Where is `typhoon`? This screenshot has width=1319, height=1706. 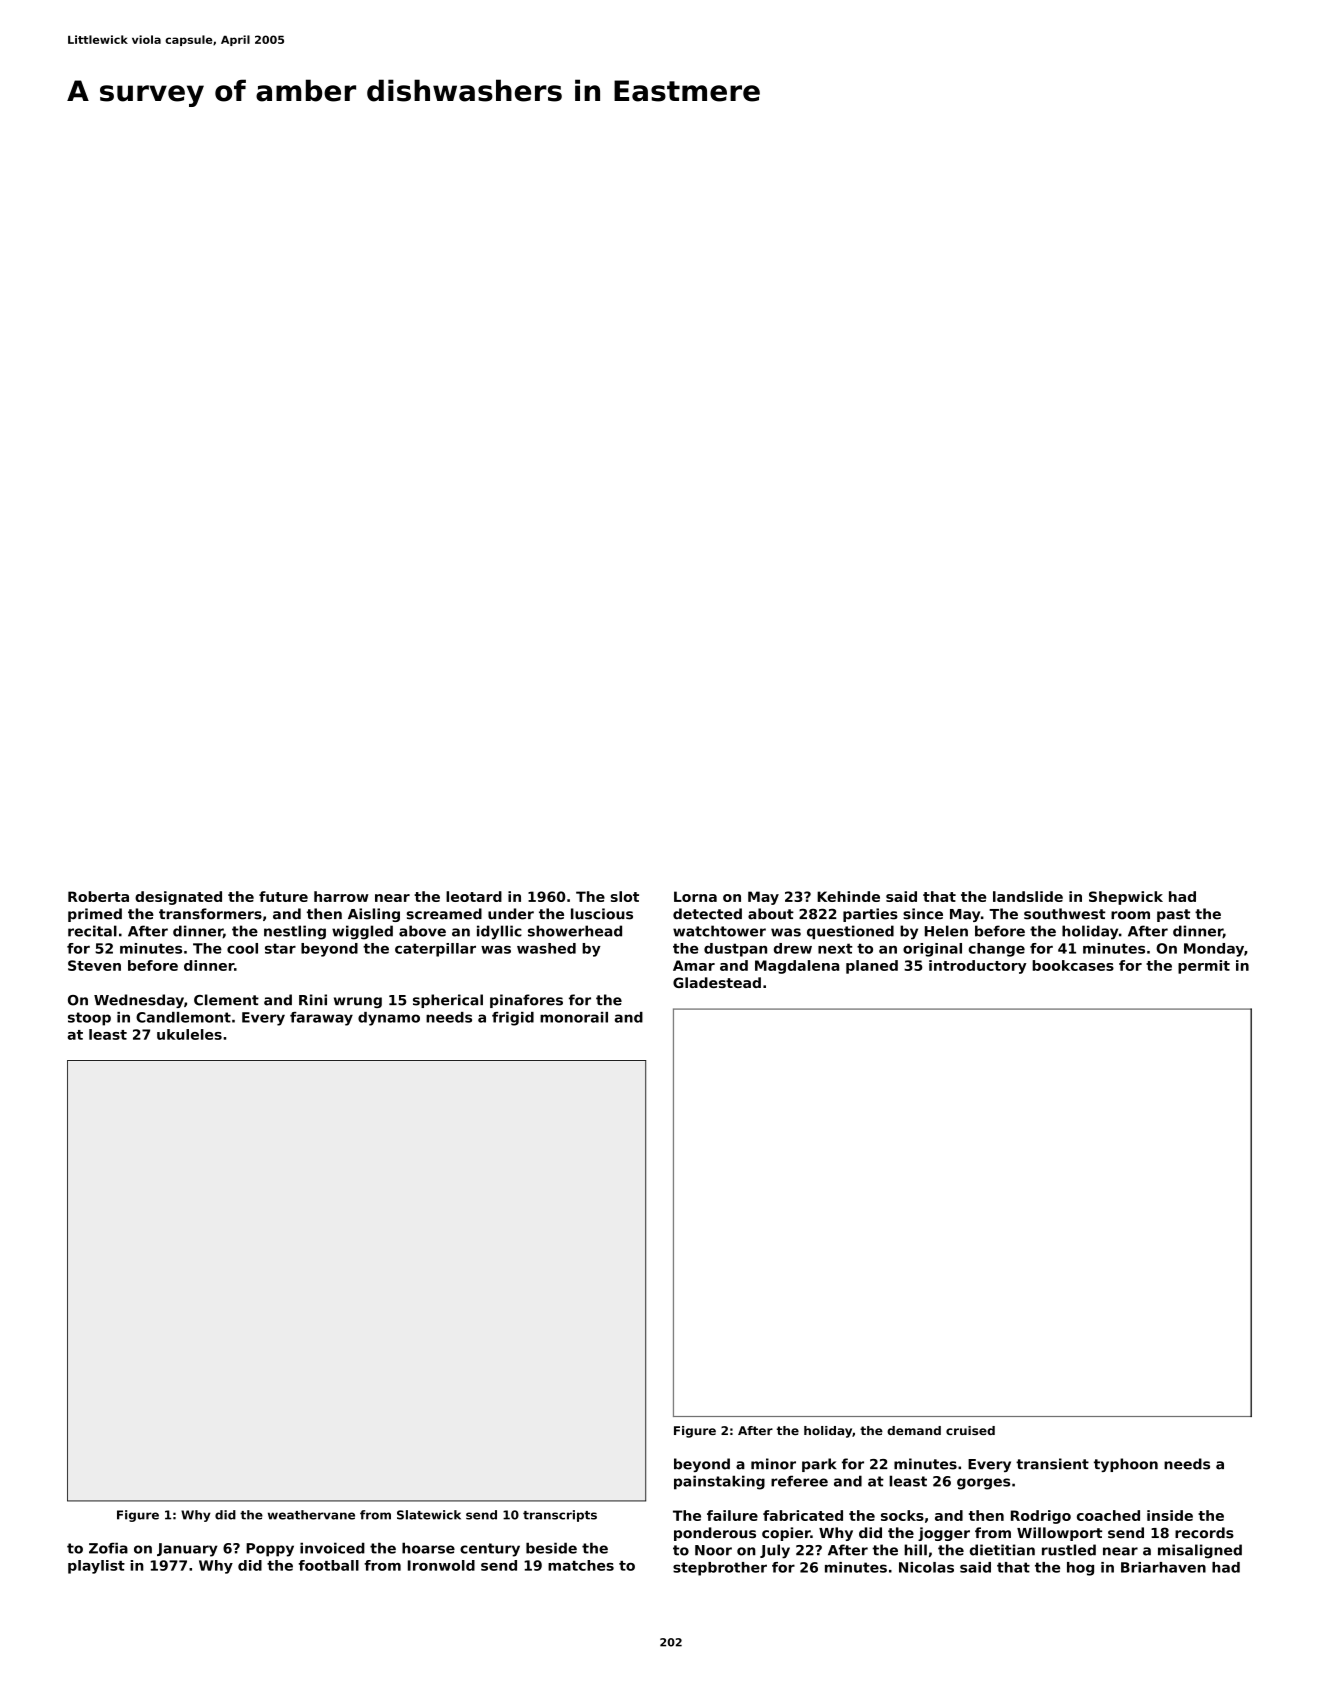 typhoon is located at coordinates (1126, 1465).
